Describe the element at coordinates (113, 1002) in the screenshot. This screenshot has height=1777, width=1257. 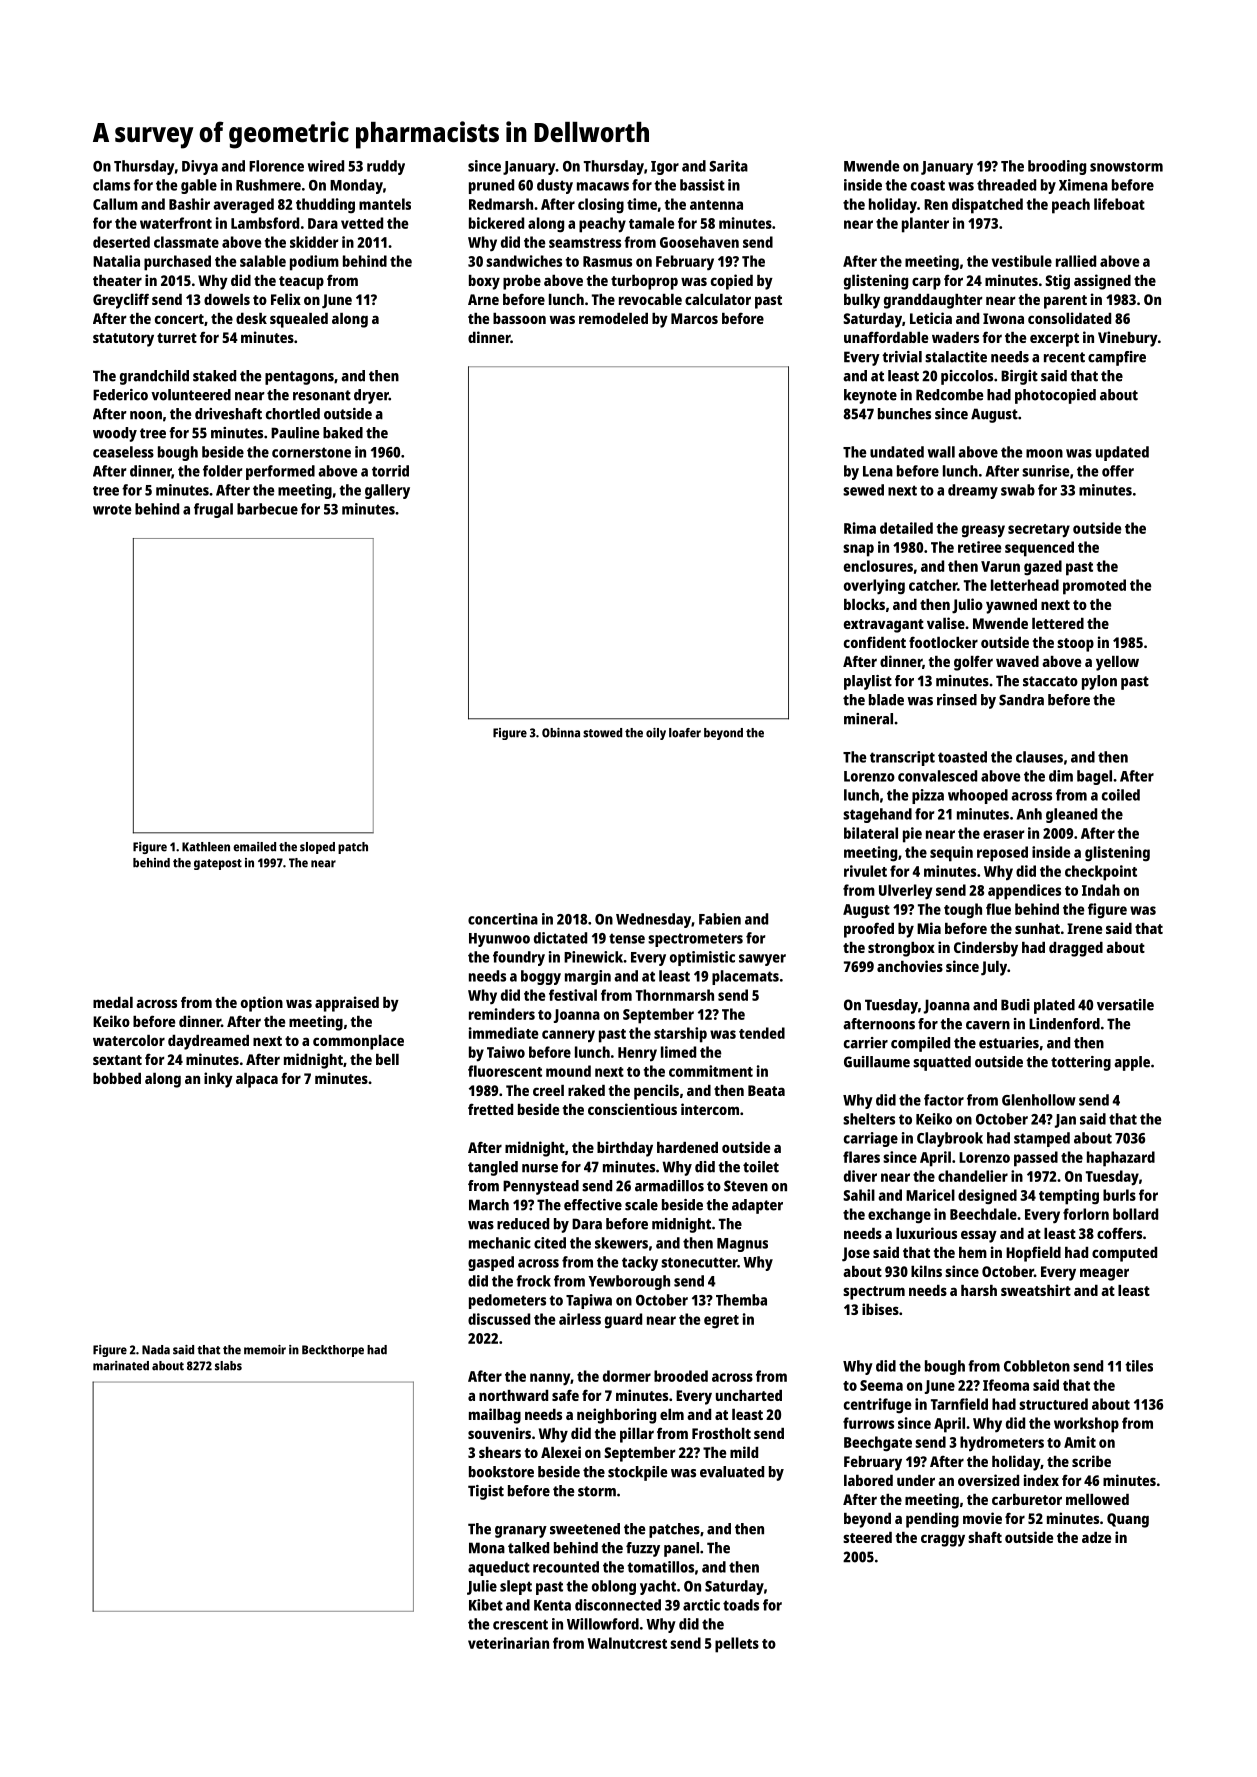
I see `medal` at that location.
